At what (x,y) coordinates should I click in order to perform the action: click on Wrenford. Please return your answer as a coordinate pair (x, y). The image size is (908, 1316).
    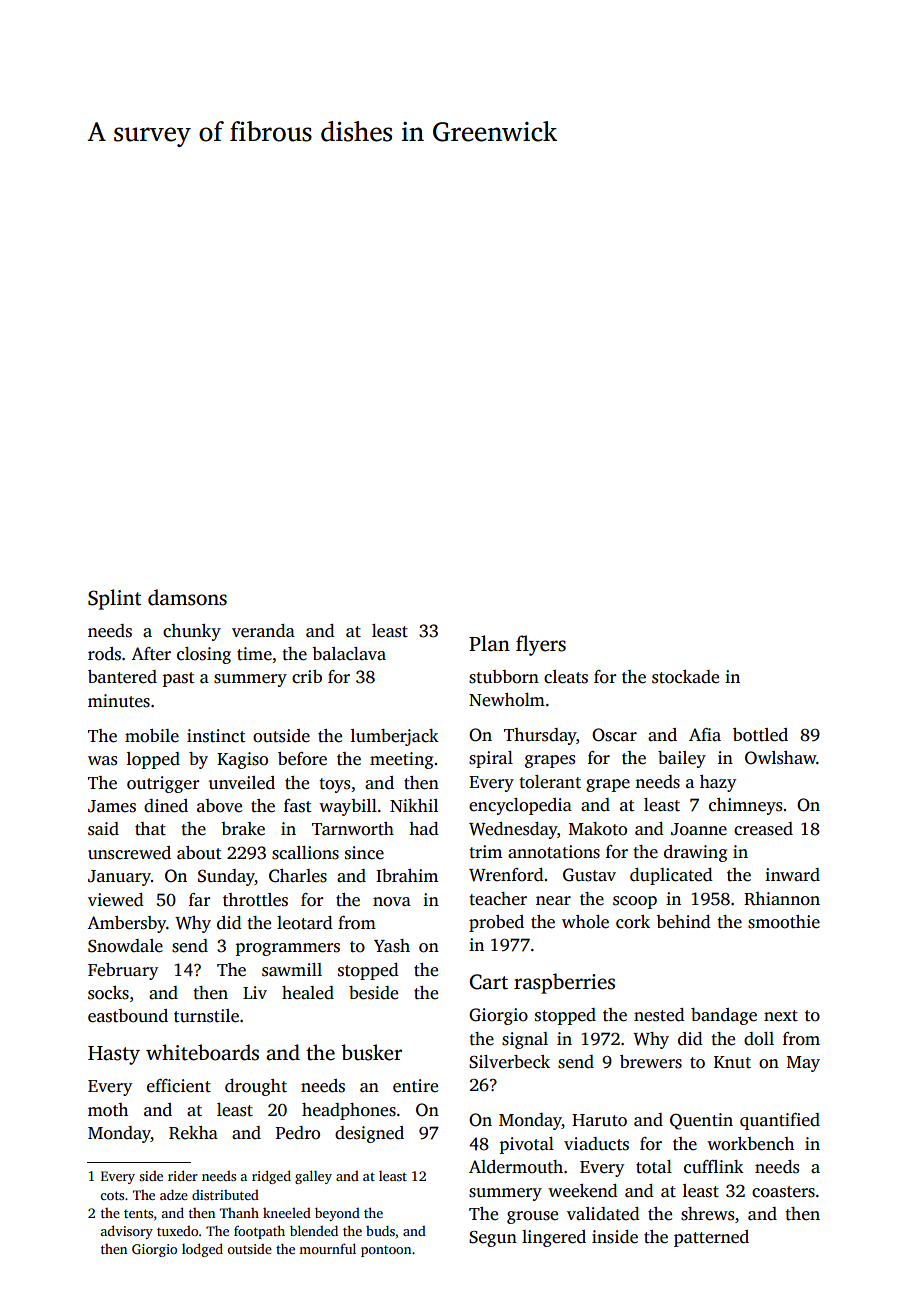
    Looking at the image, I should click on (506, 875).
